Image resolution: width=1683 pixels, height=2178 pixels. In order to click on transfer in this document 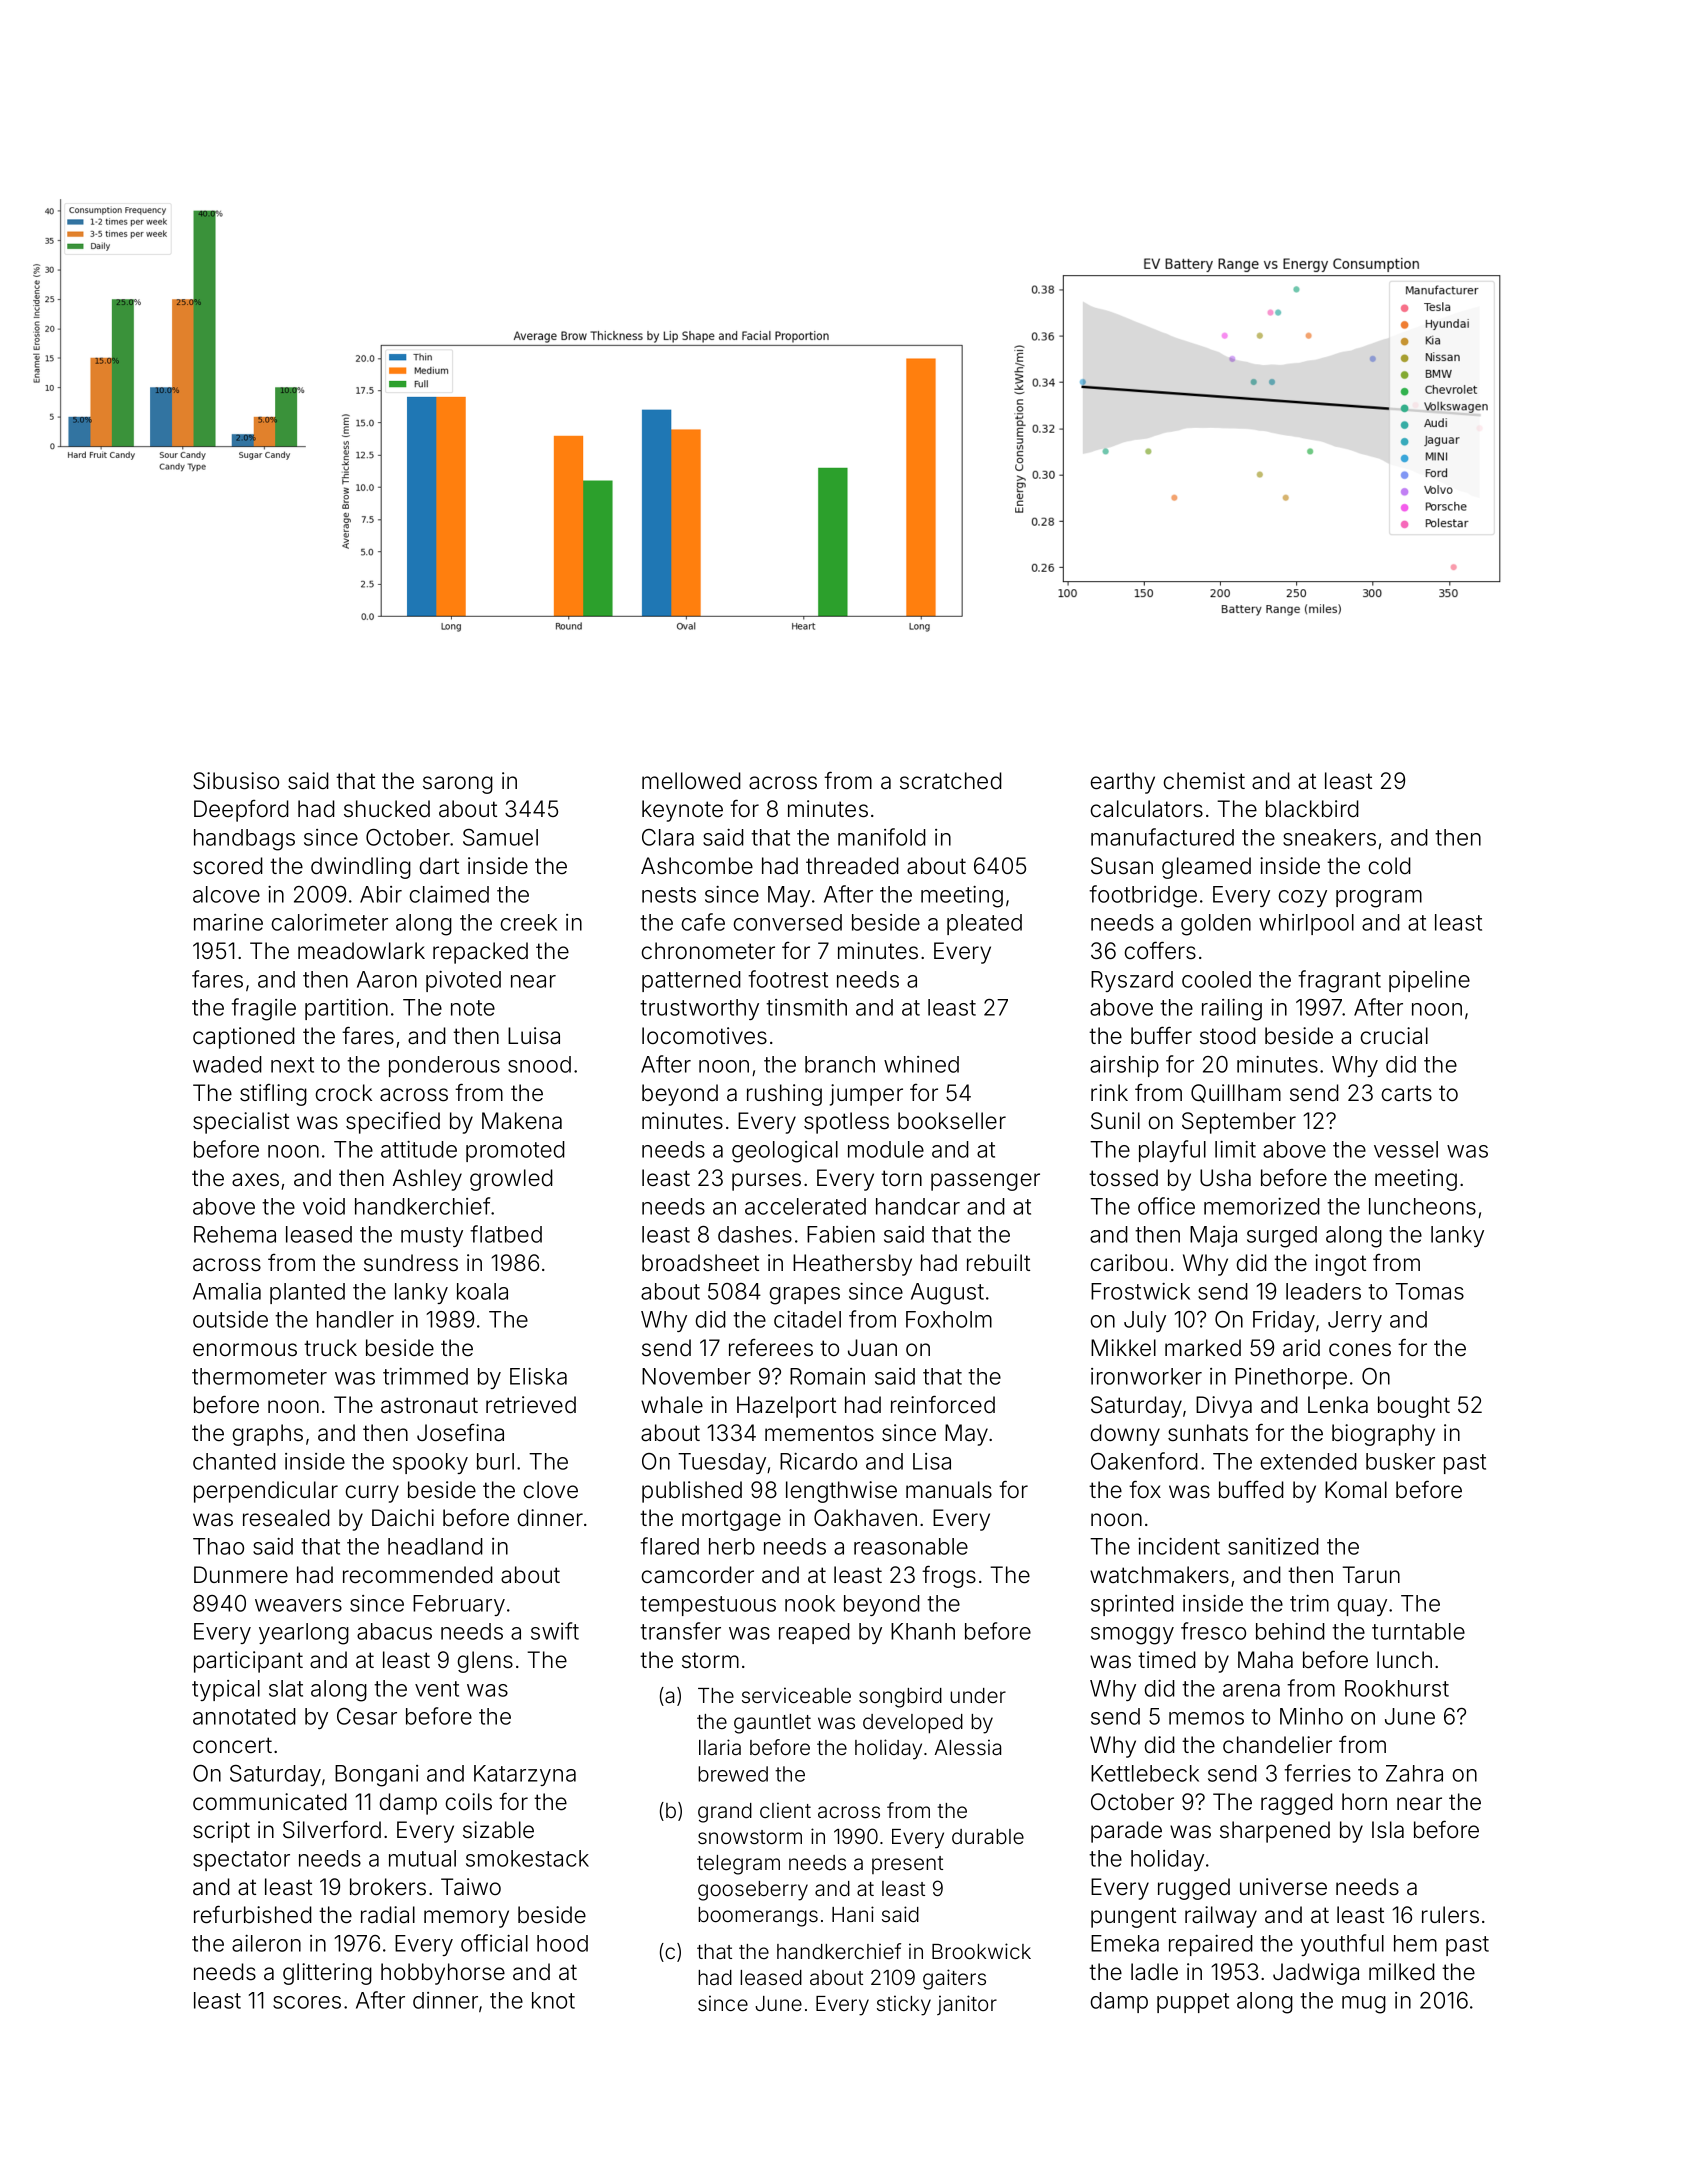, I will do `click(680, 1631)`.
